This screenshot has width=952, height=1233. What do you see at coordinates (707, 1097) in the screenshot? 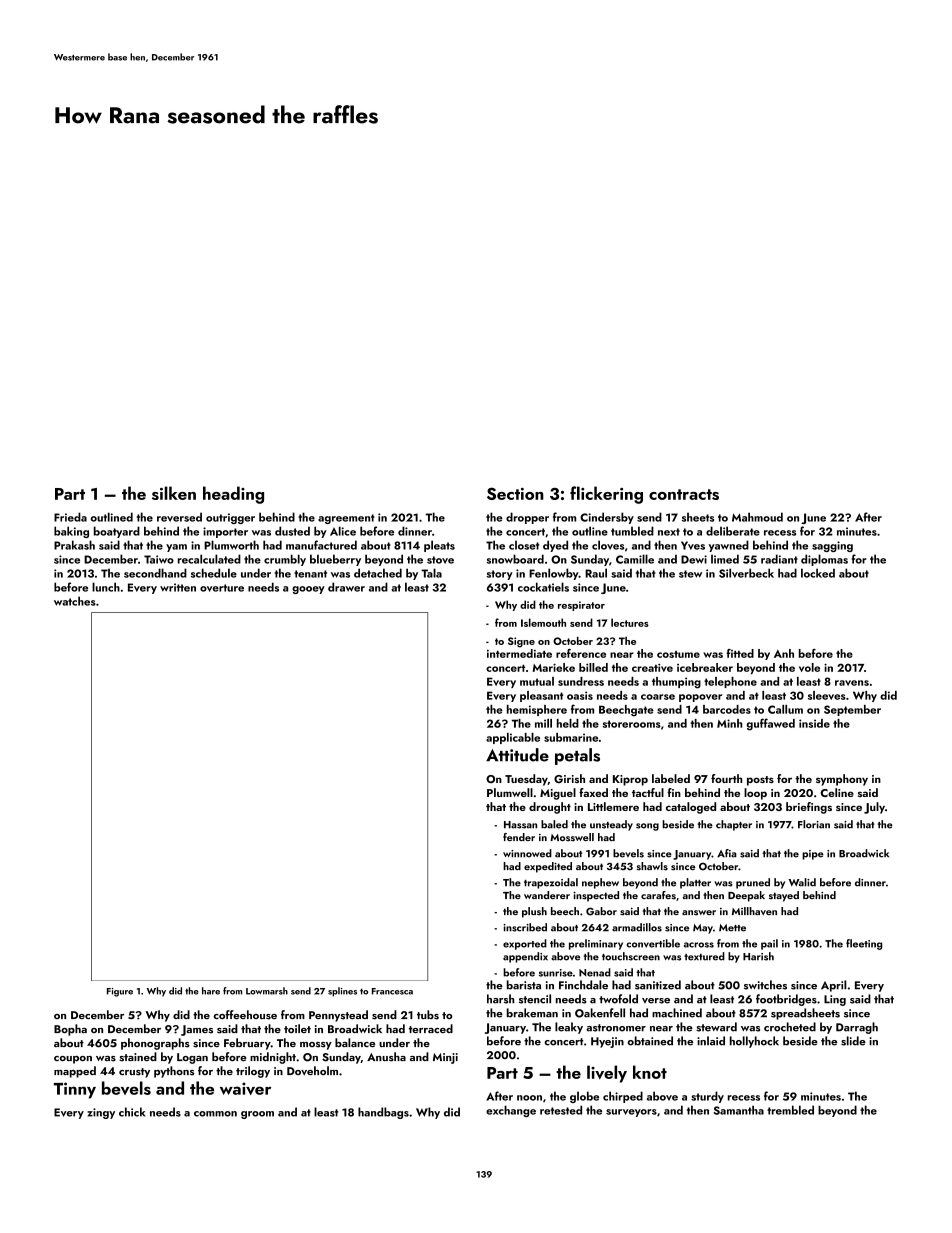
I see `sturdy` at bounding box center [707, 1097].
